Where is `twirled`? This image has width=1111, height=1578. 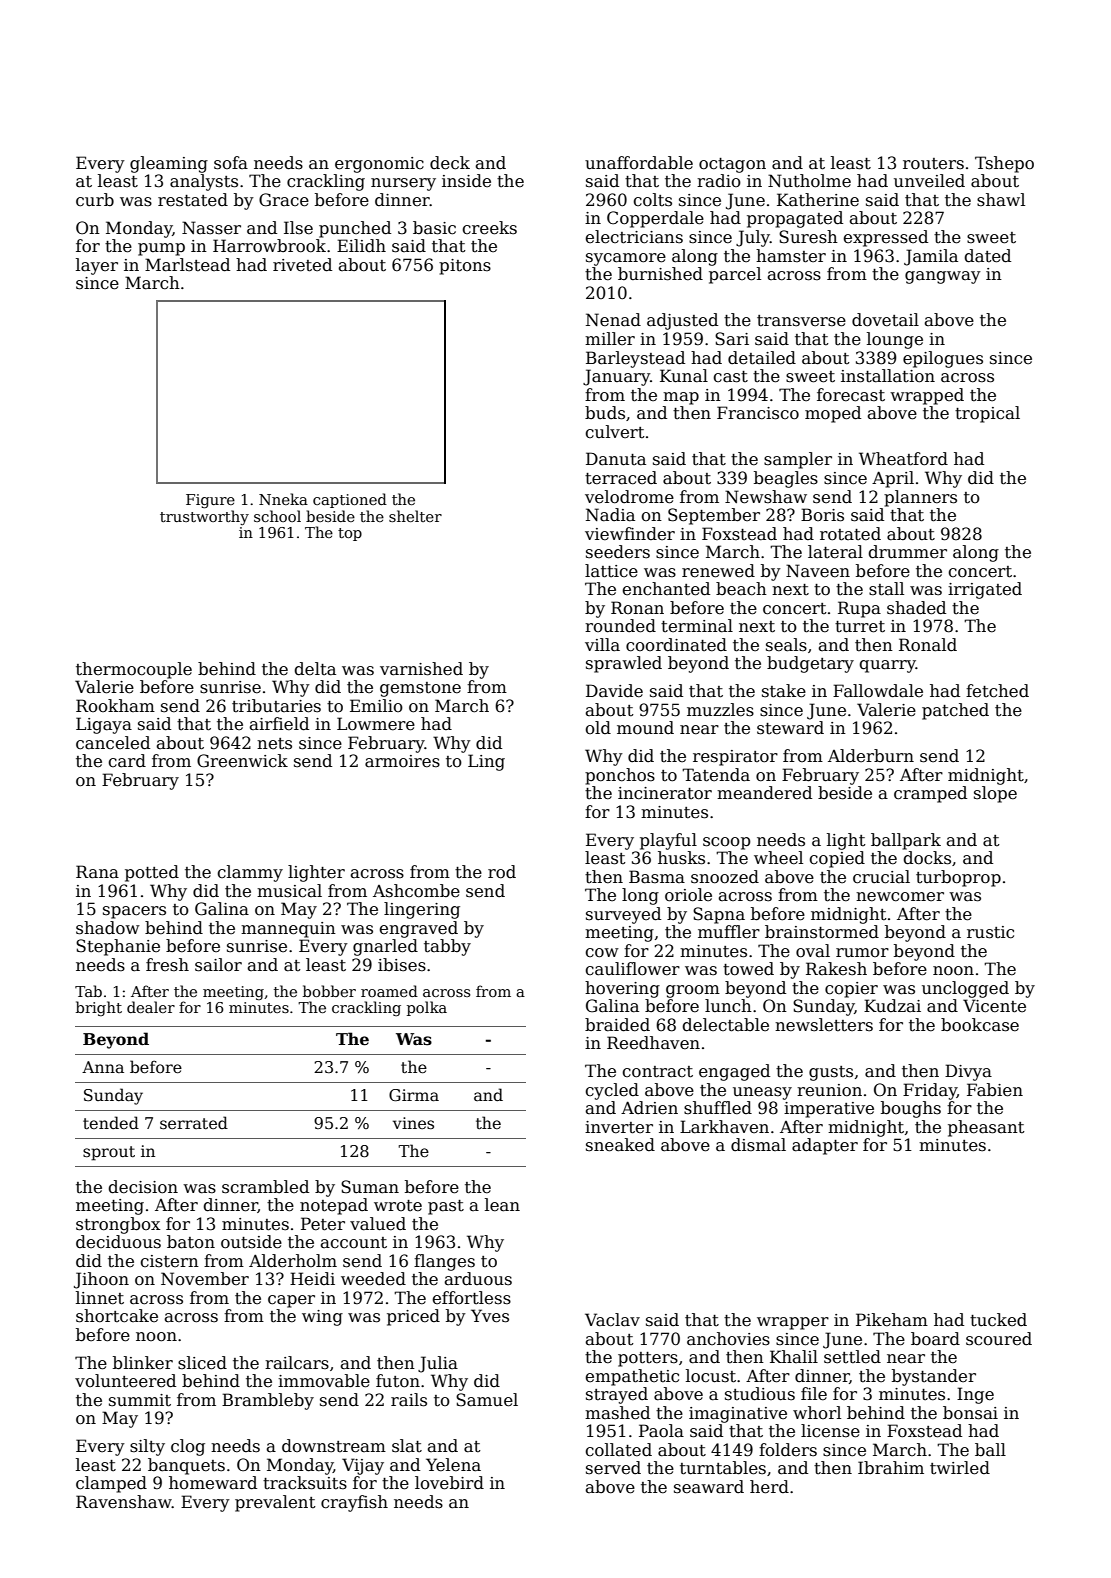 twirled is located at coordinates (960, 1468).
